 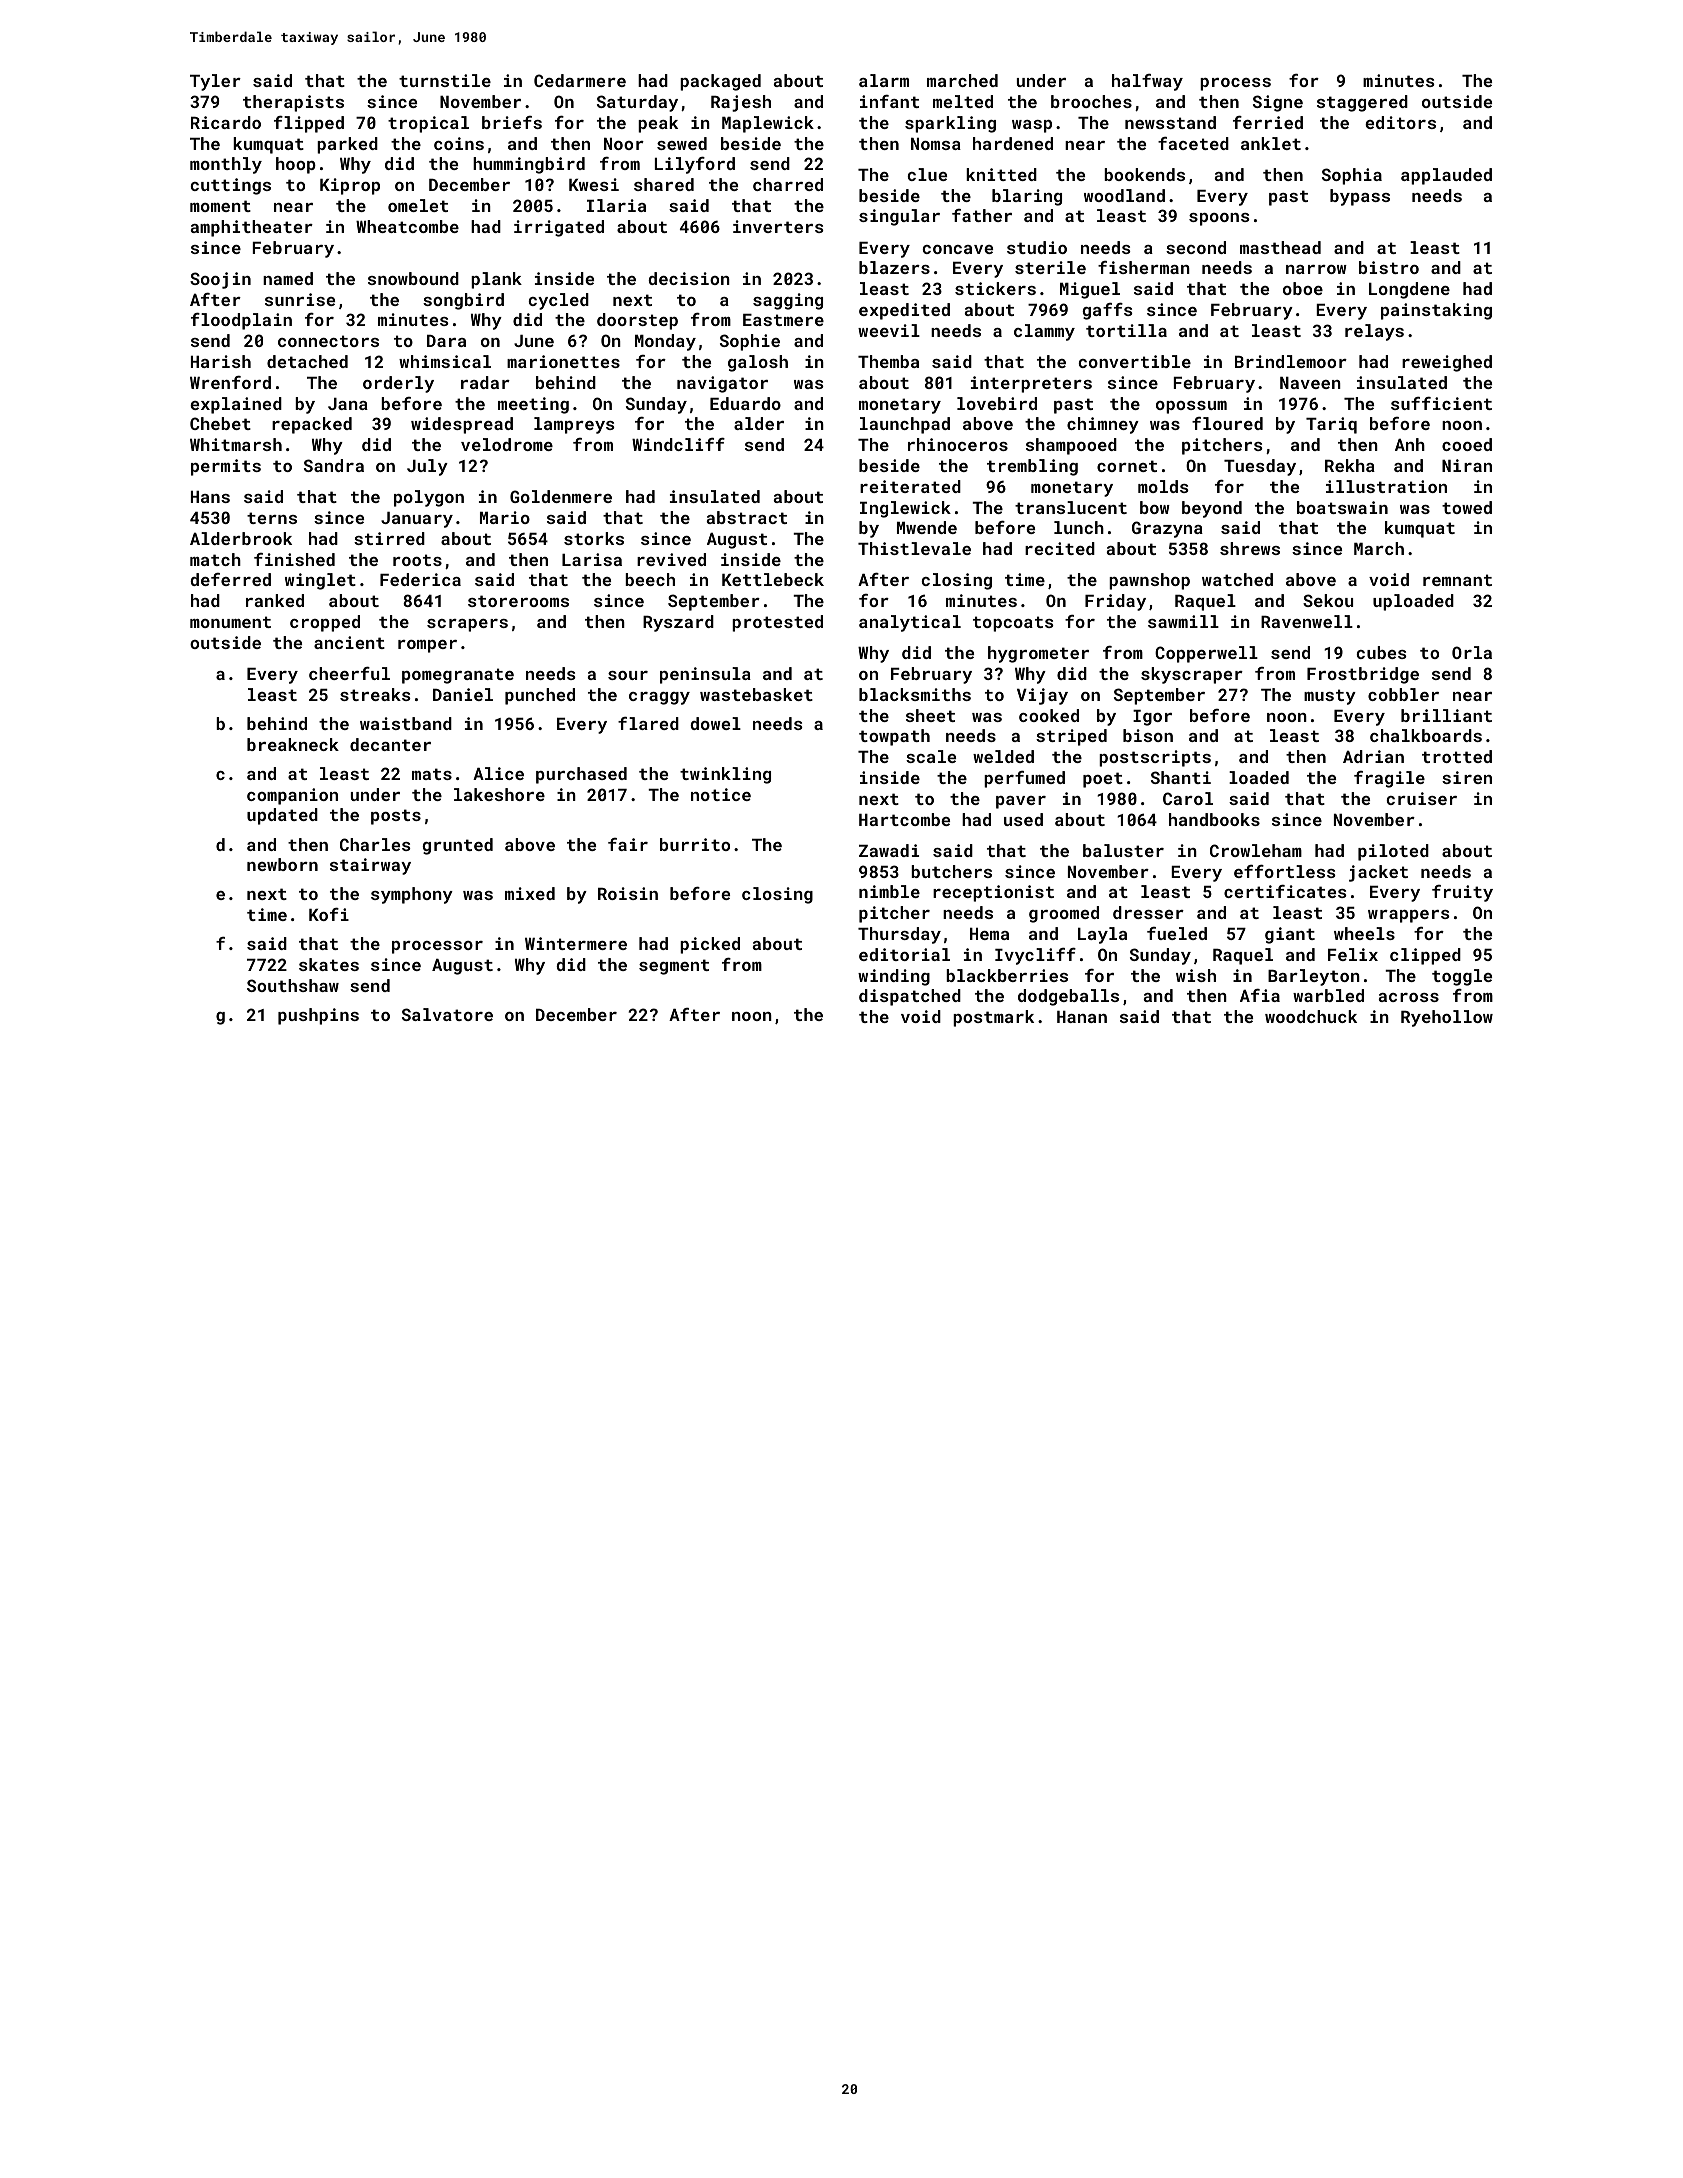 What do you see at coordinates (581, 775) in the document?
I see `purchased` at bounding box center [581, 775].
